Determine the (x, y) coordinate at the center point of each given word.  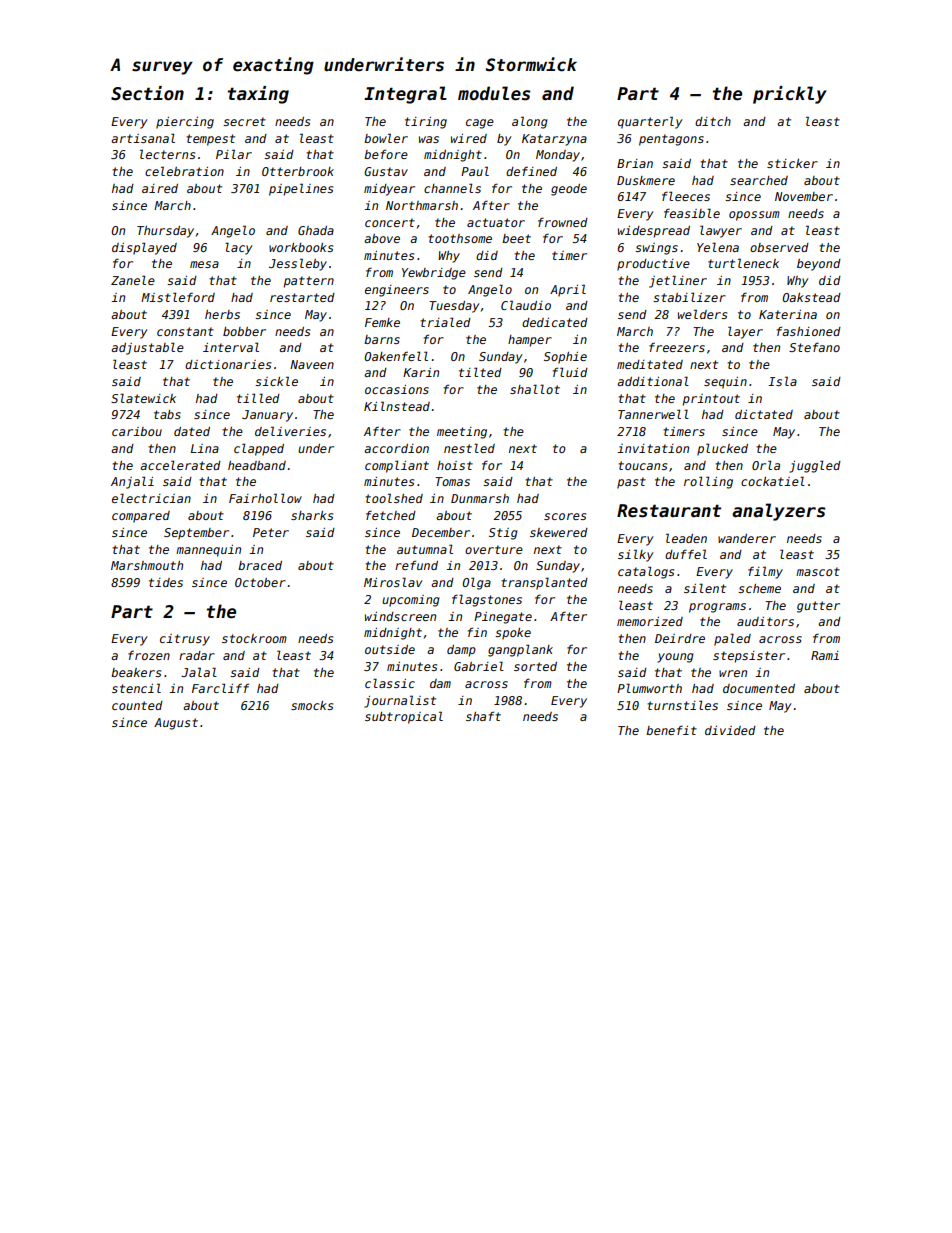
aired (160, 188)
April (568, 290)
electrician (151, 498)
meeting (462, 433)
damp (461, 651)
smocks (312, 705)
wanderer (747, 538)
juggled (815, 466)
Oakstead (811, 297)
